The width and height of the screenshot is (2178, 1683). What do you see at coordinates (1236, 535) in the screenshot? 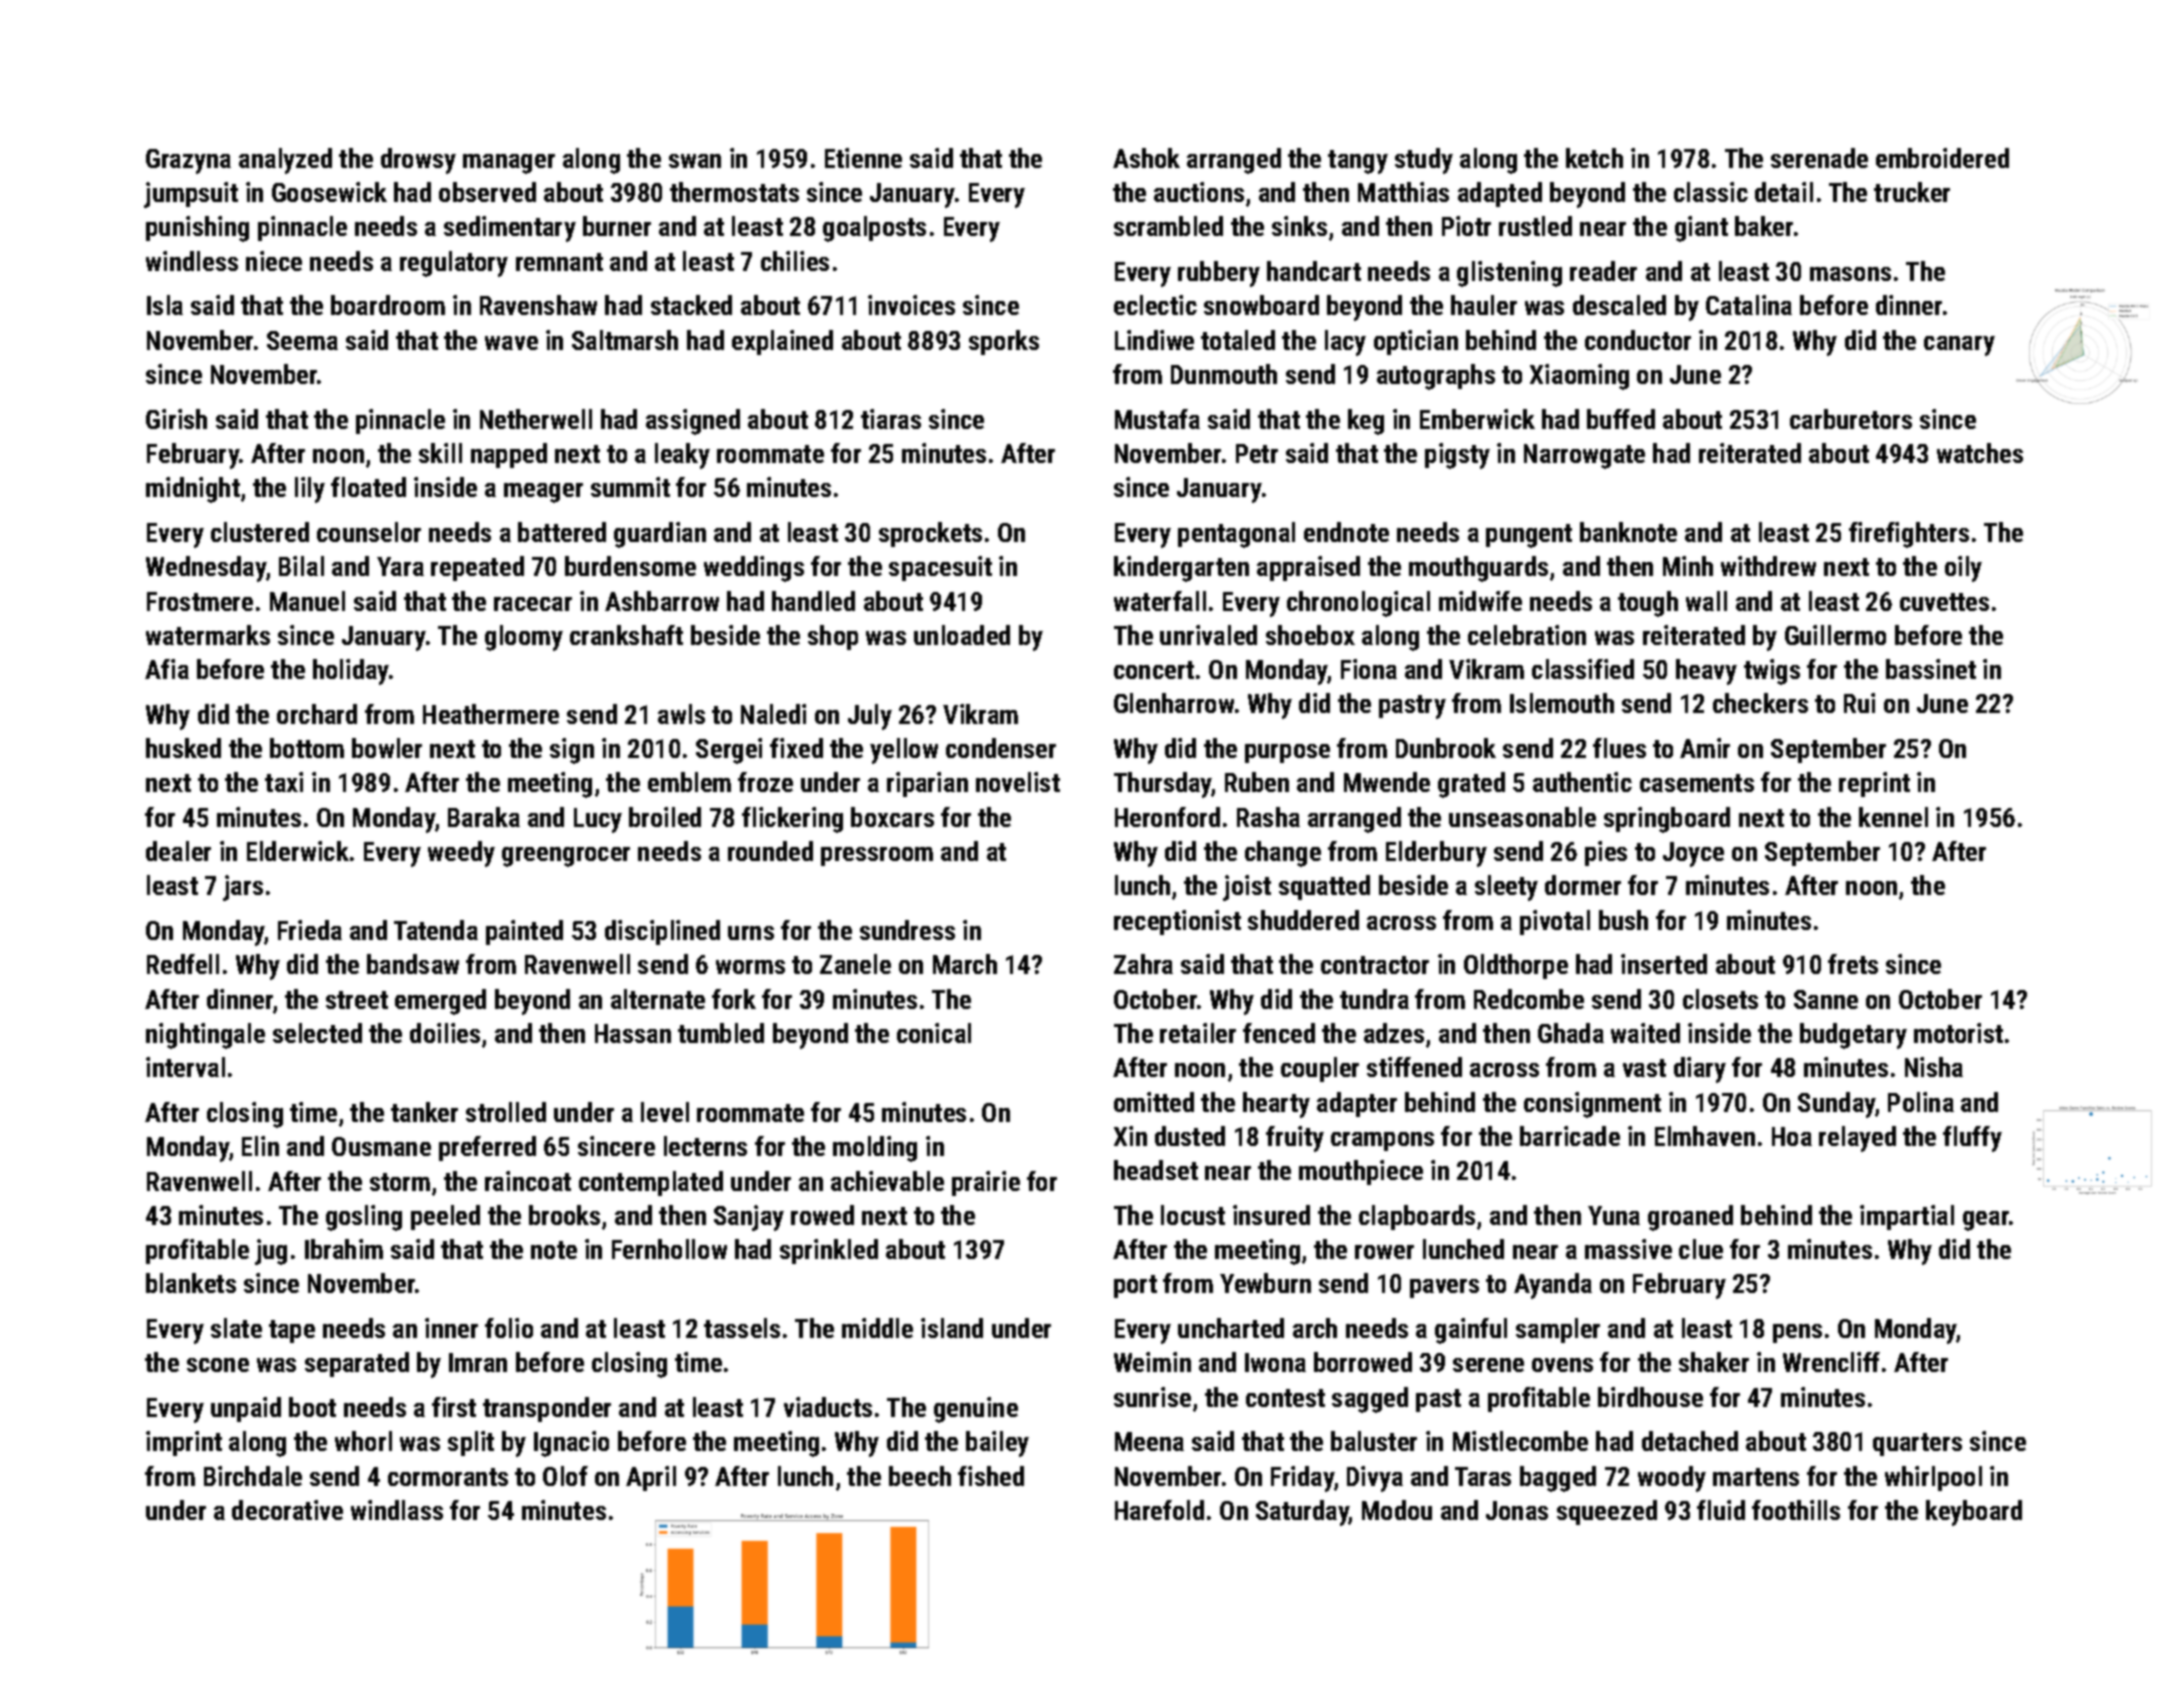
I see `pentagonal` at bounding box center [1236, 535].
